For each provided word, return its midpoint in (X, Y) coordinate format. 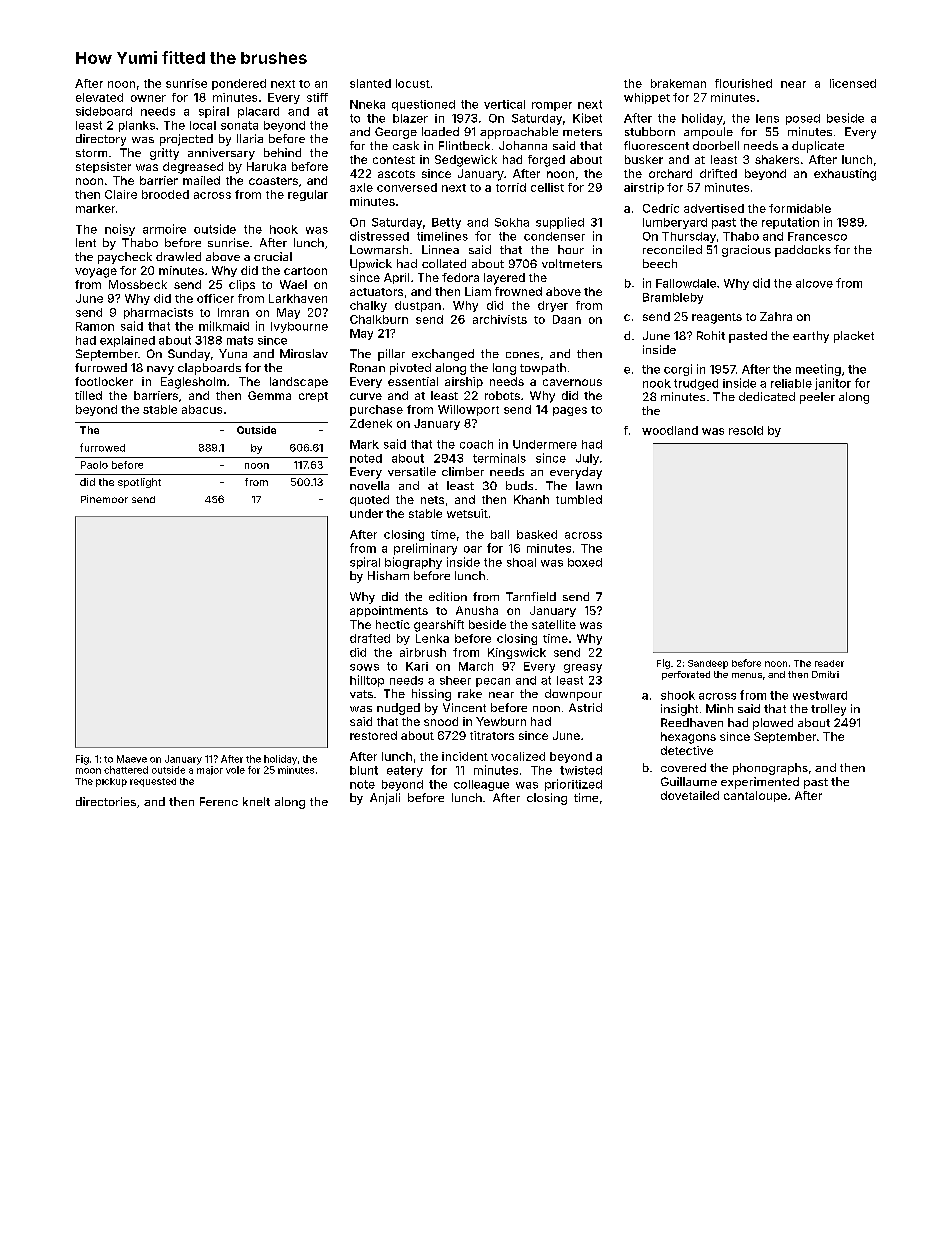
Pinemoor (104, 499)
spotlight (139, 483)
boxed (585, 562)
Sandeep (708, 664)
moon (88, 771)
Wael (293, 284)
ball (500, 534)
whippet (647, 98)
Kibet (587, 118)
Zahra (776, 316)
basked (537, 534)
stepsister (103, 167)
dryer (553, 306)
